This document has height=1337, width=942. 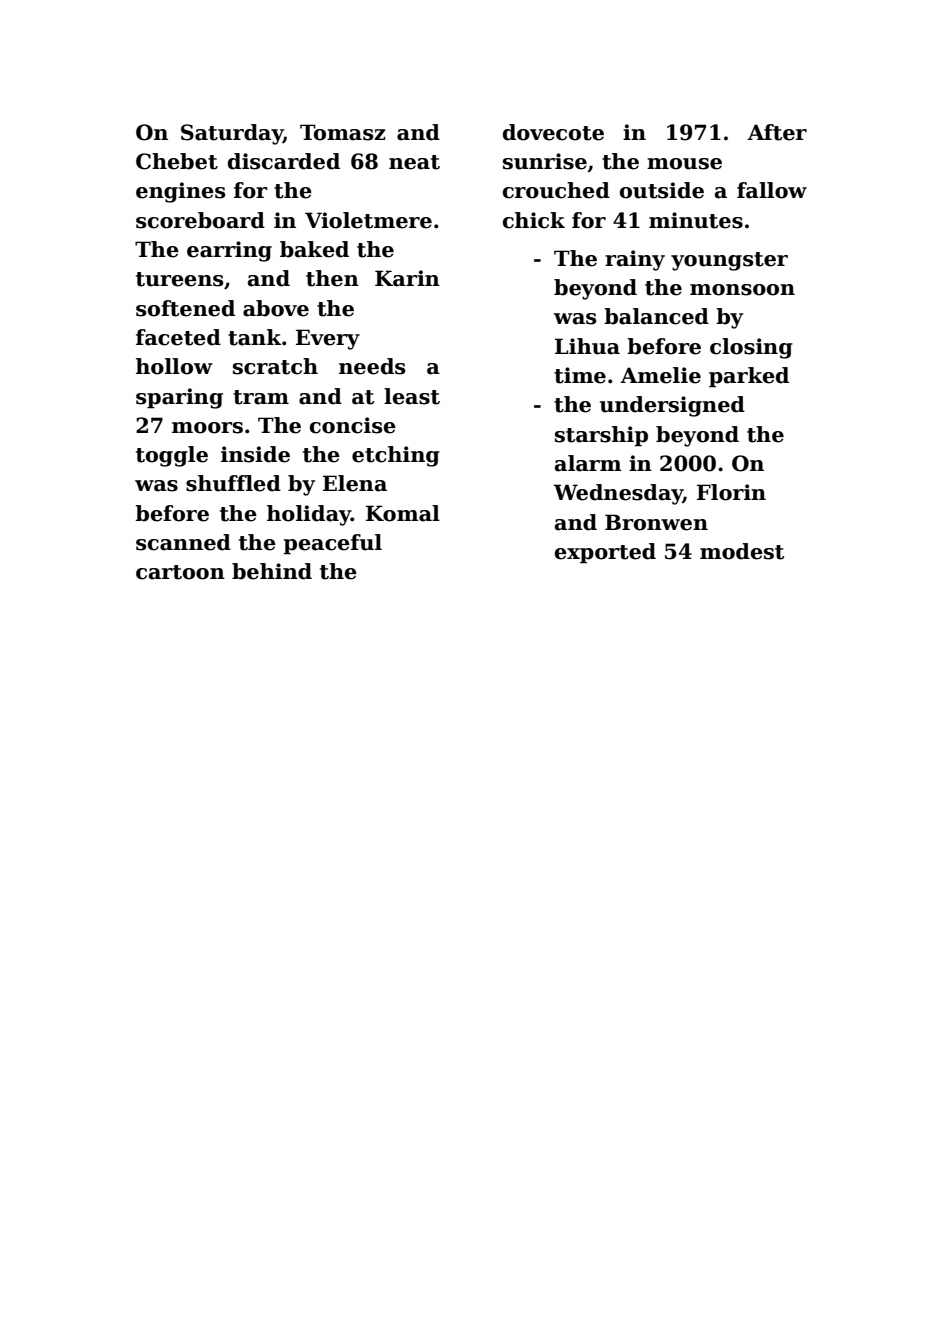 I want to click on Lihua, so click(x=587, y=346).
